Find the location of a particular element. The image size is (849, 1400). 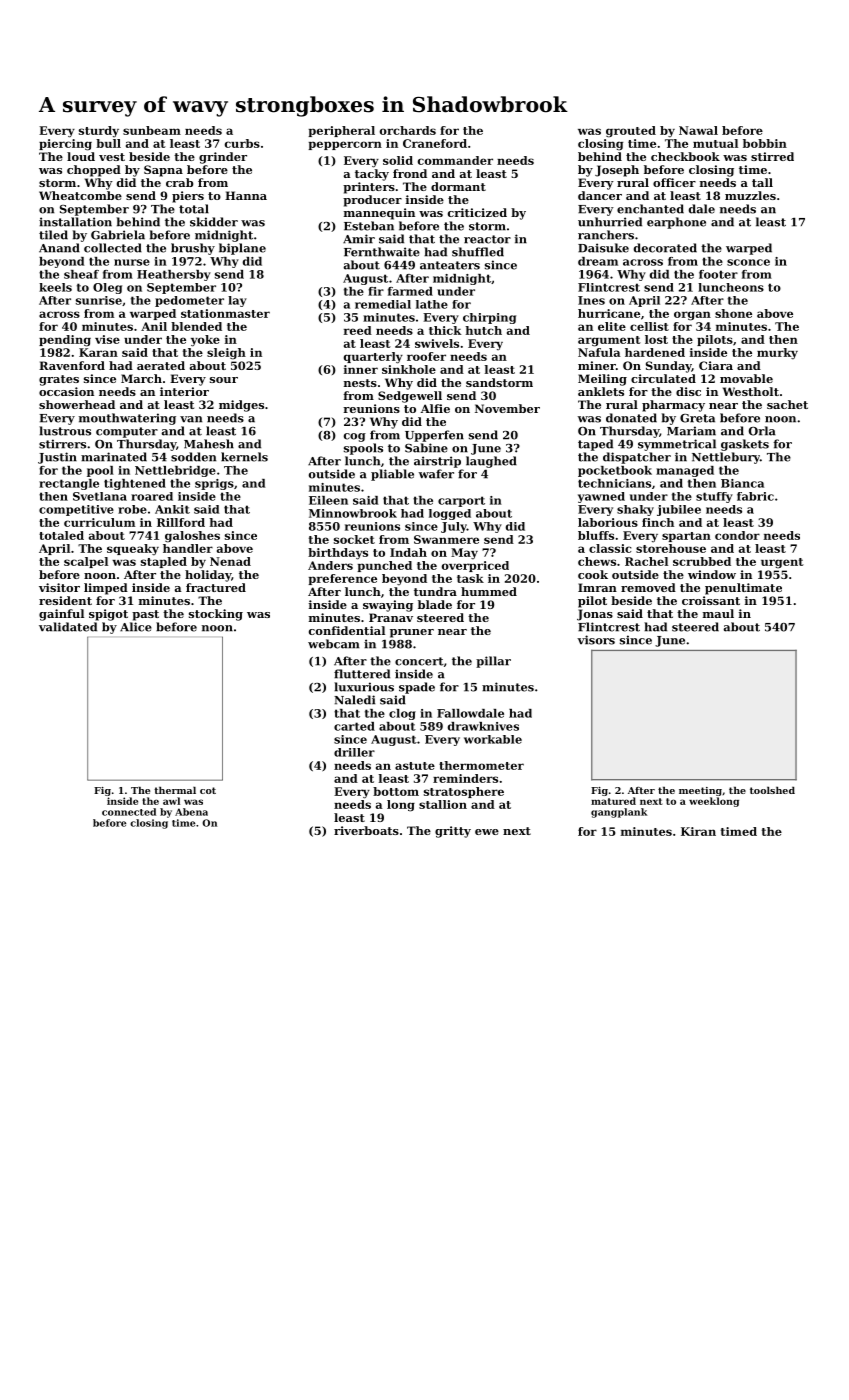

curbs is located at coordinates (242, 143).
